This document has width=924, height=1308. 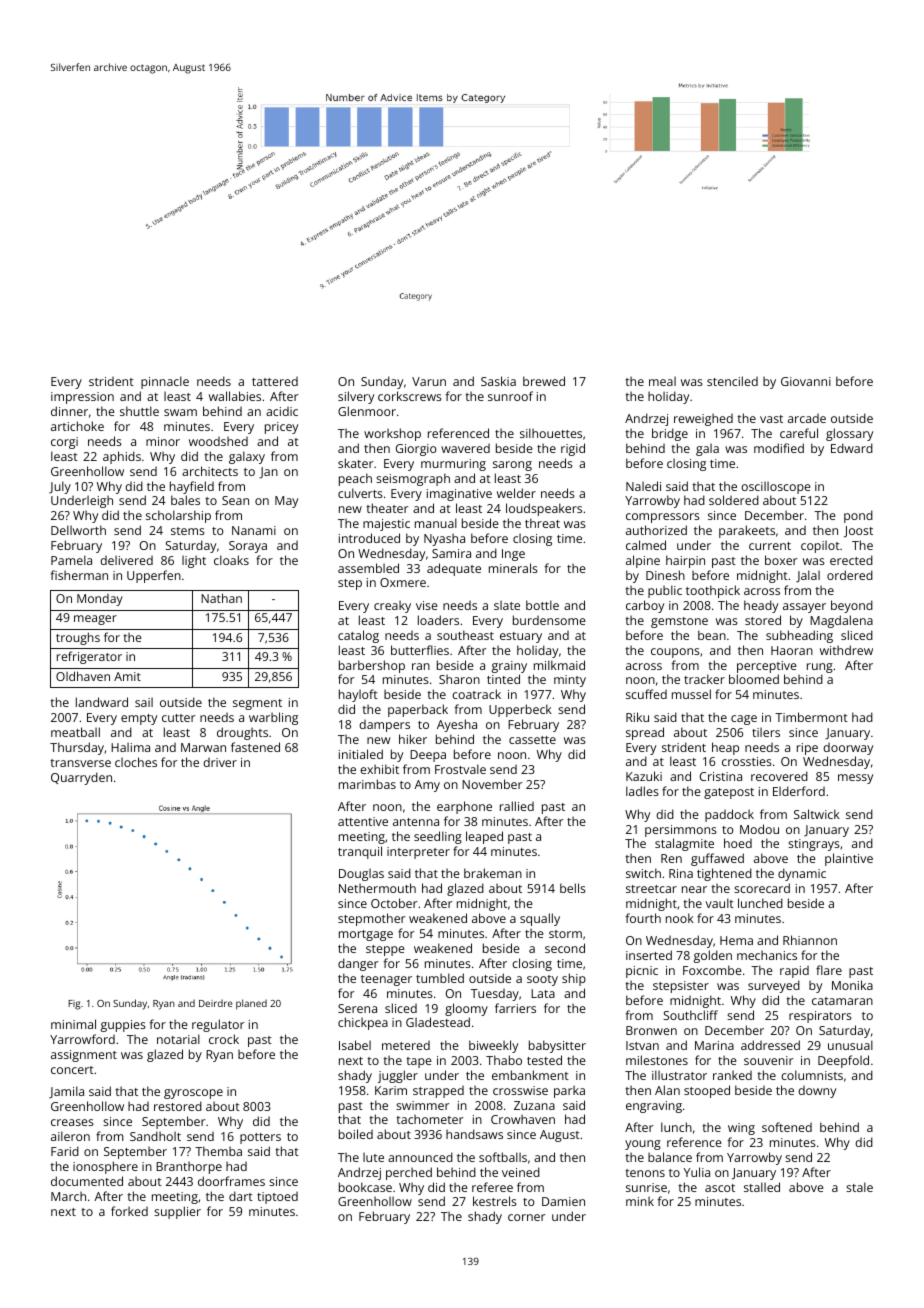 What do you see at coordinates (732, 381) in the document?
I see `stenciled` at bounding box center [732, 381].
